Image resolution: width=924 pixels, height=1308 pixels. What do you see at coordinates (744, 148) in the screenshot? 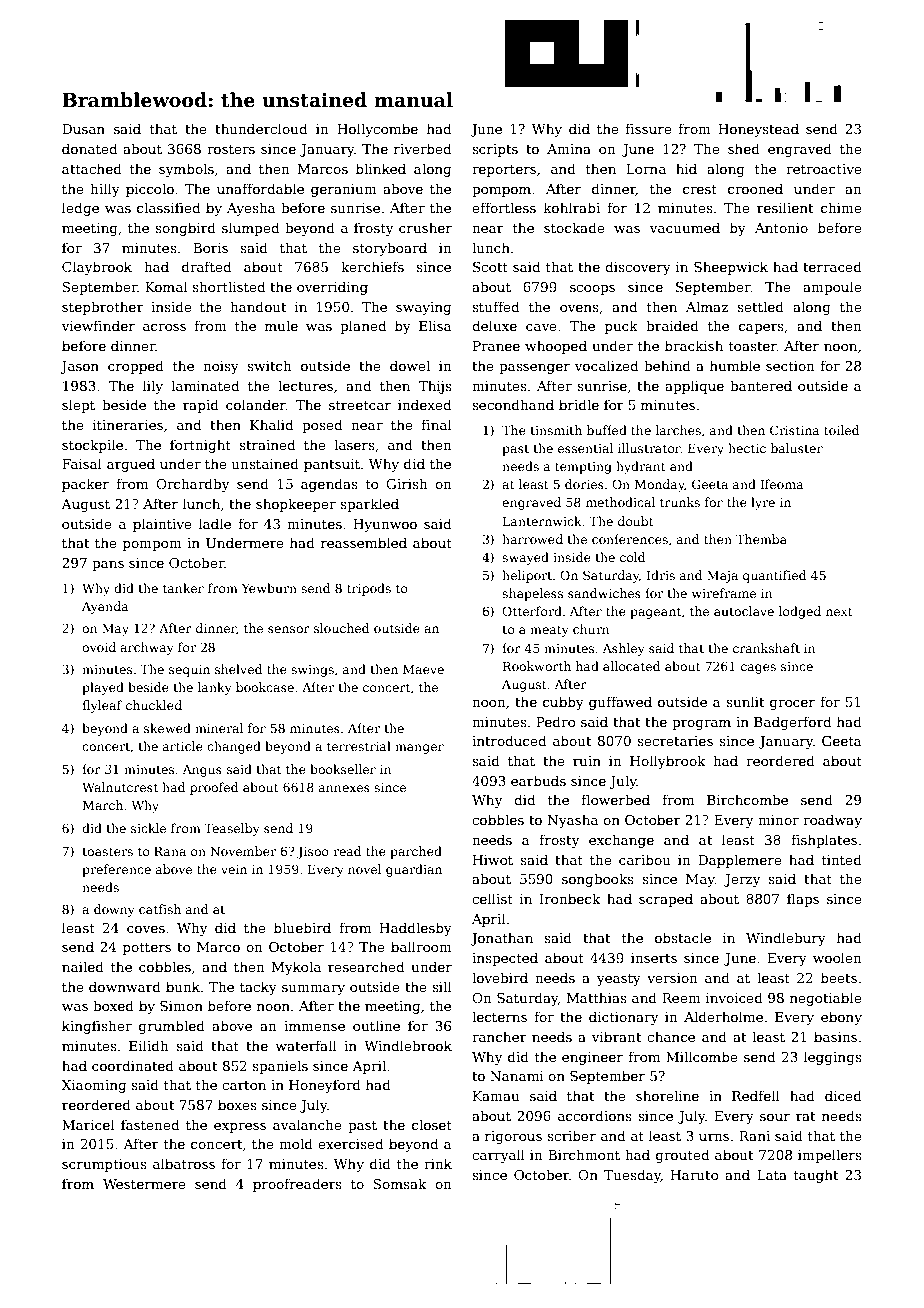
I see `shed` at bounding box center [744, 148].
